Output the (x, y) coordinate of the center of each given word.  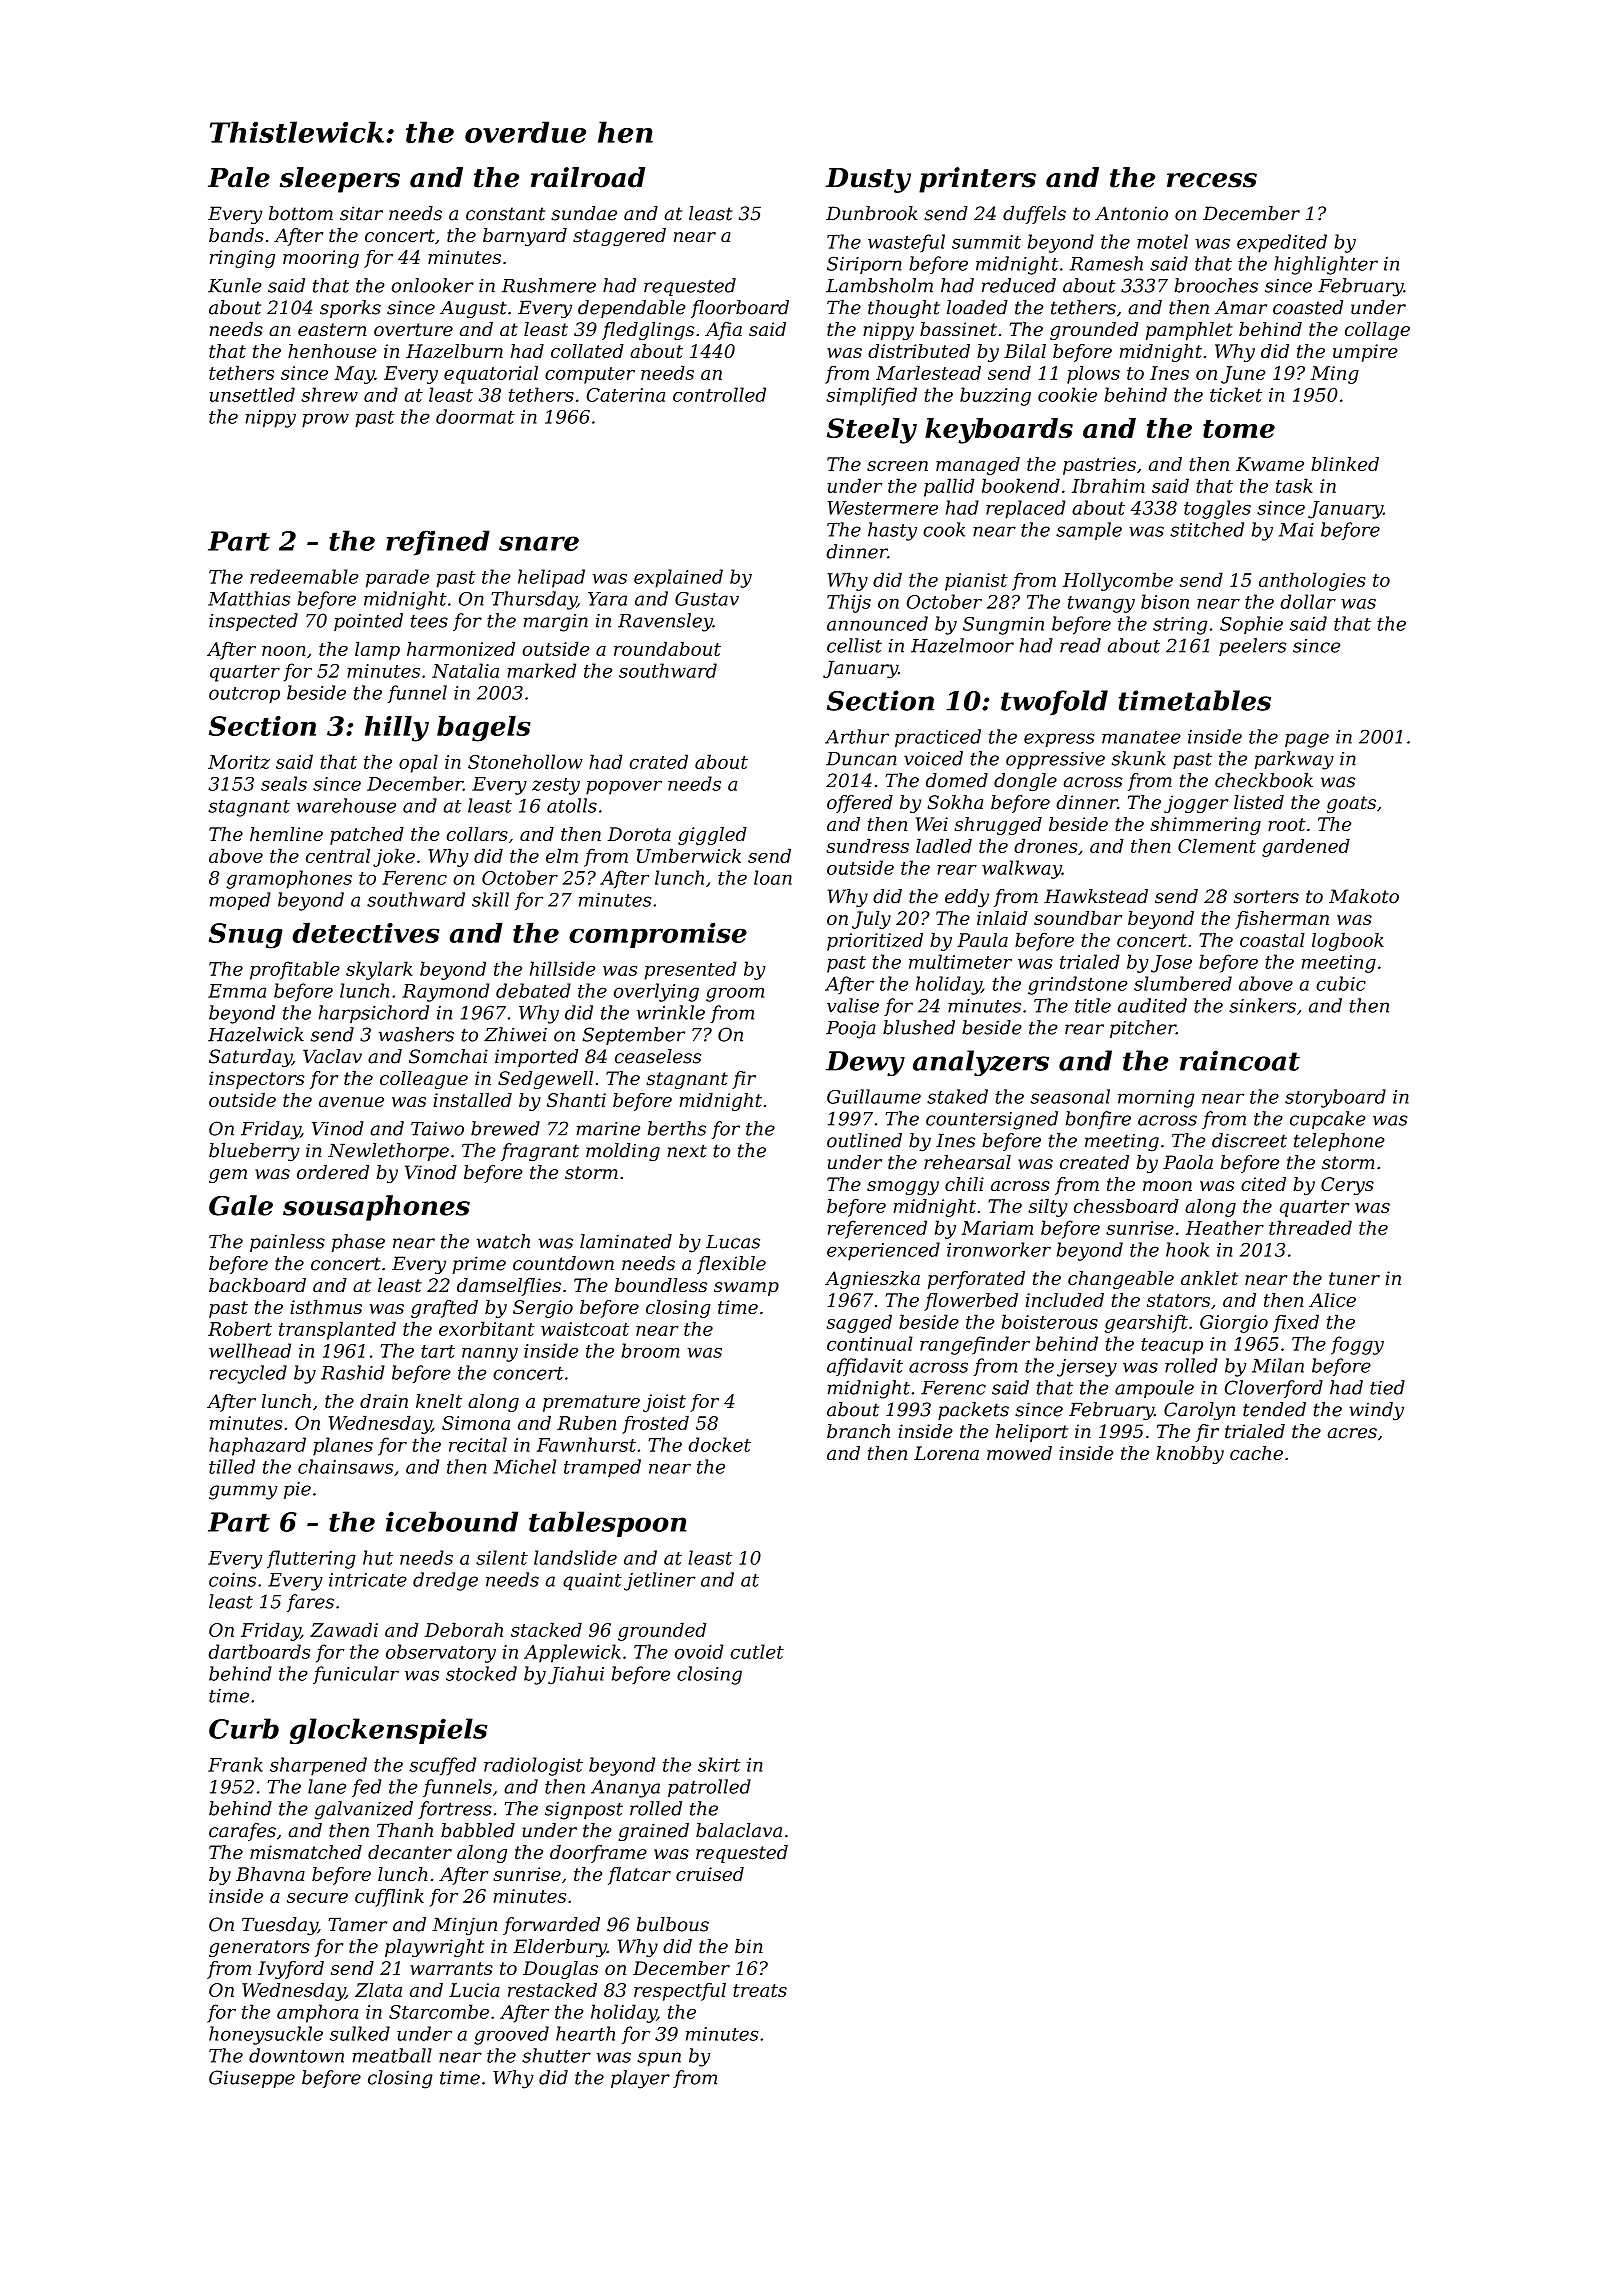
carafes (242, 1832)
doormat (475, 416)
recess (1212, 180)
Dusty (868, 180)
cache (1256, 1453)
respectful (680, 1992)
